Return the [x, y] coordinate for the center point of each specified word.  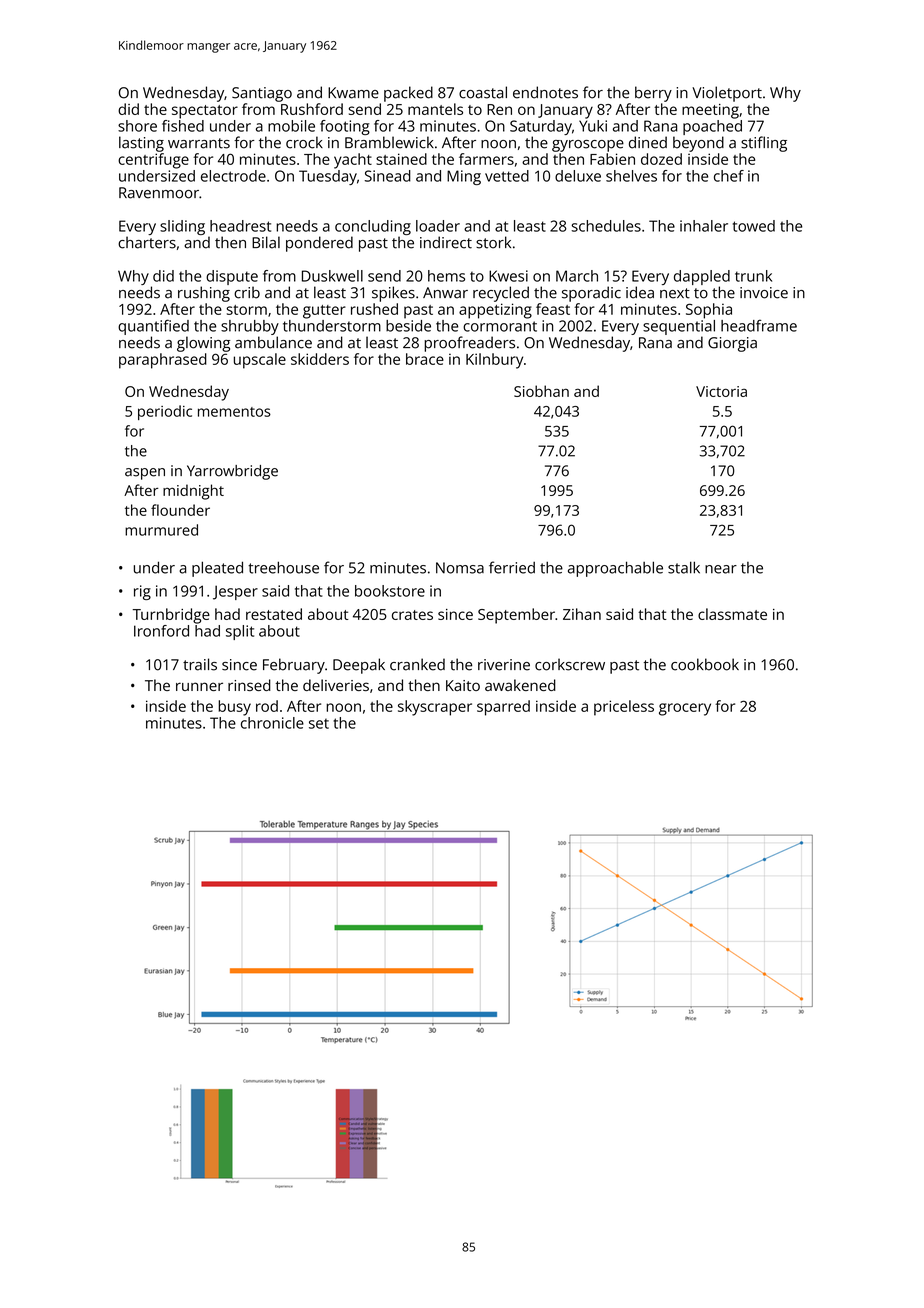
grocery [685, 709]
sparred [503, 708]
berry [653, 94]
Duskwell [332, 276]
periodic [165, 412]
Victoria [721, 391]
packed [408, 94]
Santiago [262, 94]
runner [199, 686]
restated [274, 614]
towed [754, 226]
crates [412, 615]
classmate [732, 614]
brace [425, 359]
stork [493, 242]
